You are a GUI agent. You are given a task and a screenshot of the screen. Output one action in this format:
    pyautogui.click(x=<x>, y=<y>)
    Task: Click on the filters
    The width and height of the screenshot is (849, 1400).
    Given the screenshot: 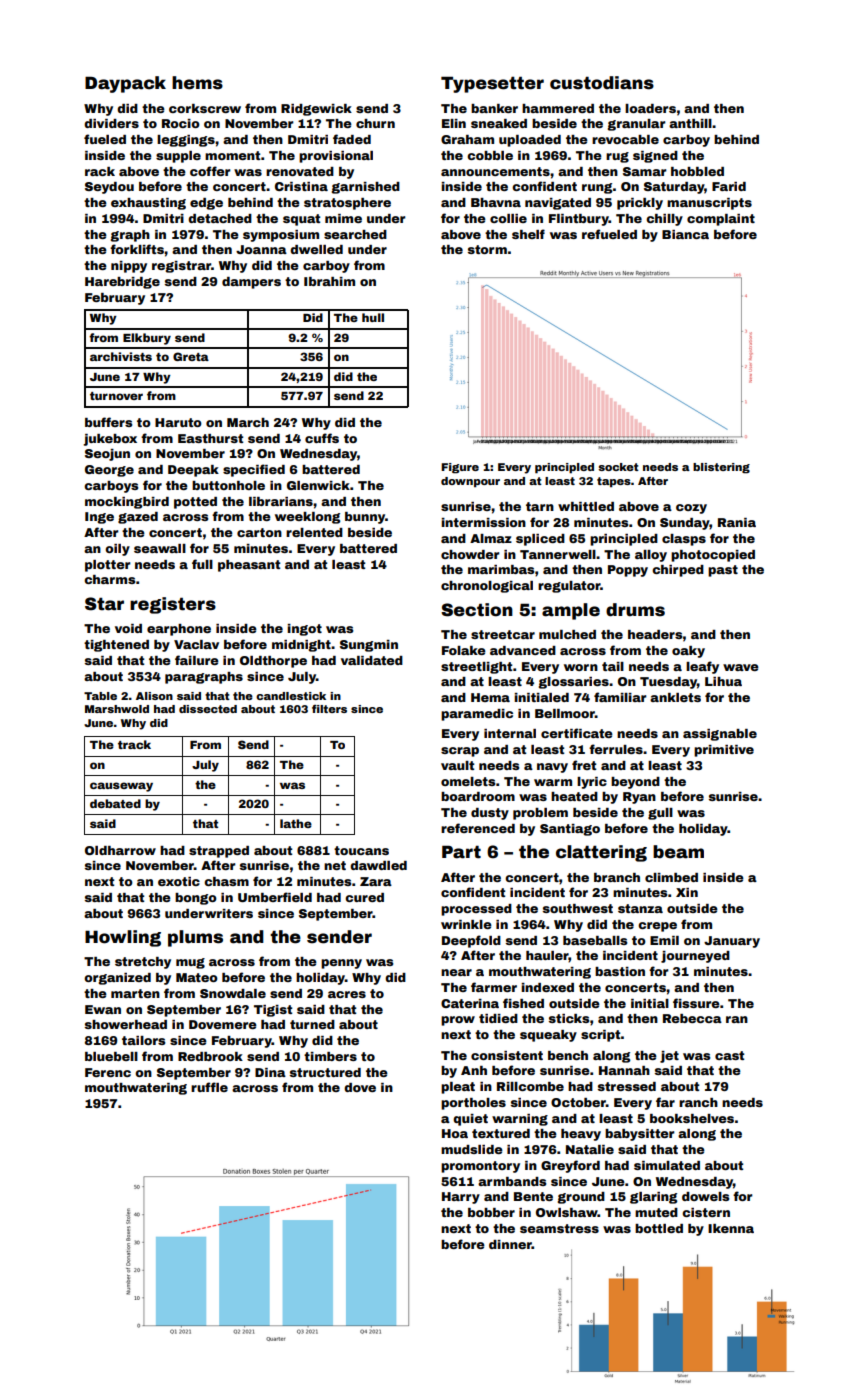 What is the action you would take?
    pyautogui.click(x=329, y=709)
